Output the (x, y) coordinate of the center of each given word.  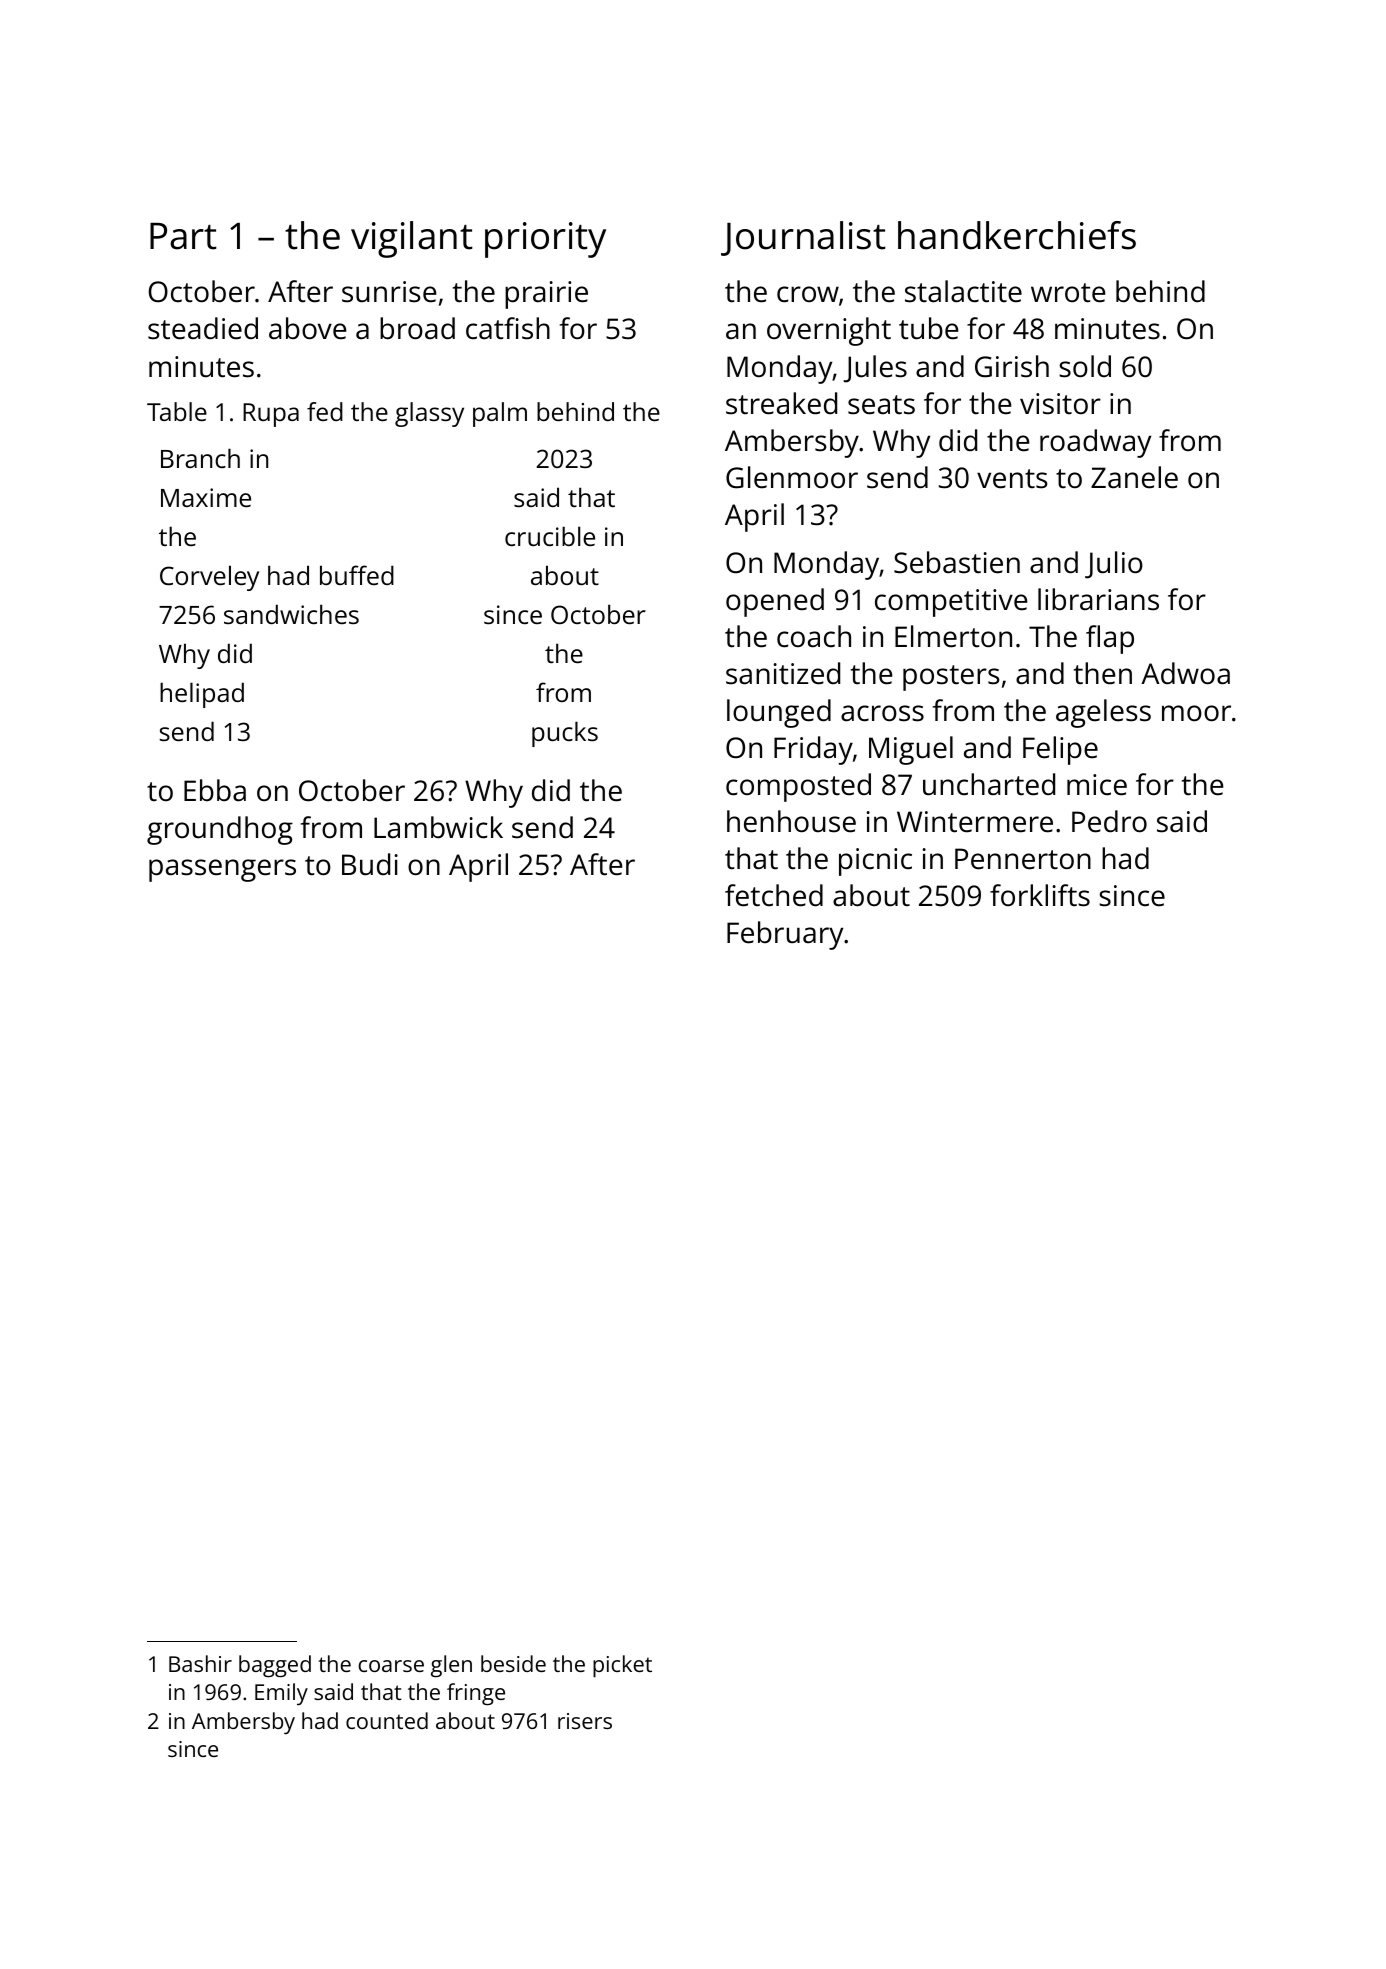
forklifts (1040, 895)
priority (545, 240)
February (785, 935)
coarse (391, 1666)
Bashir (200, 1663)
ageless (1103, 713)
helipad (202, 695)
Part (183, 236)
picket (622, 1666)
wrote (1068, 293)
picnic (875, 862)
